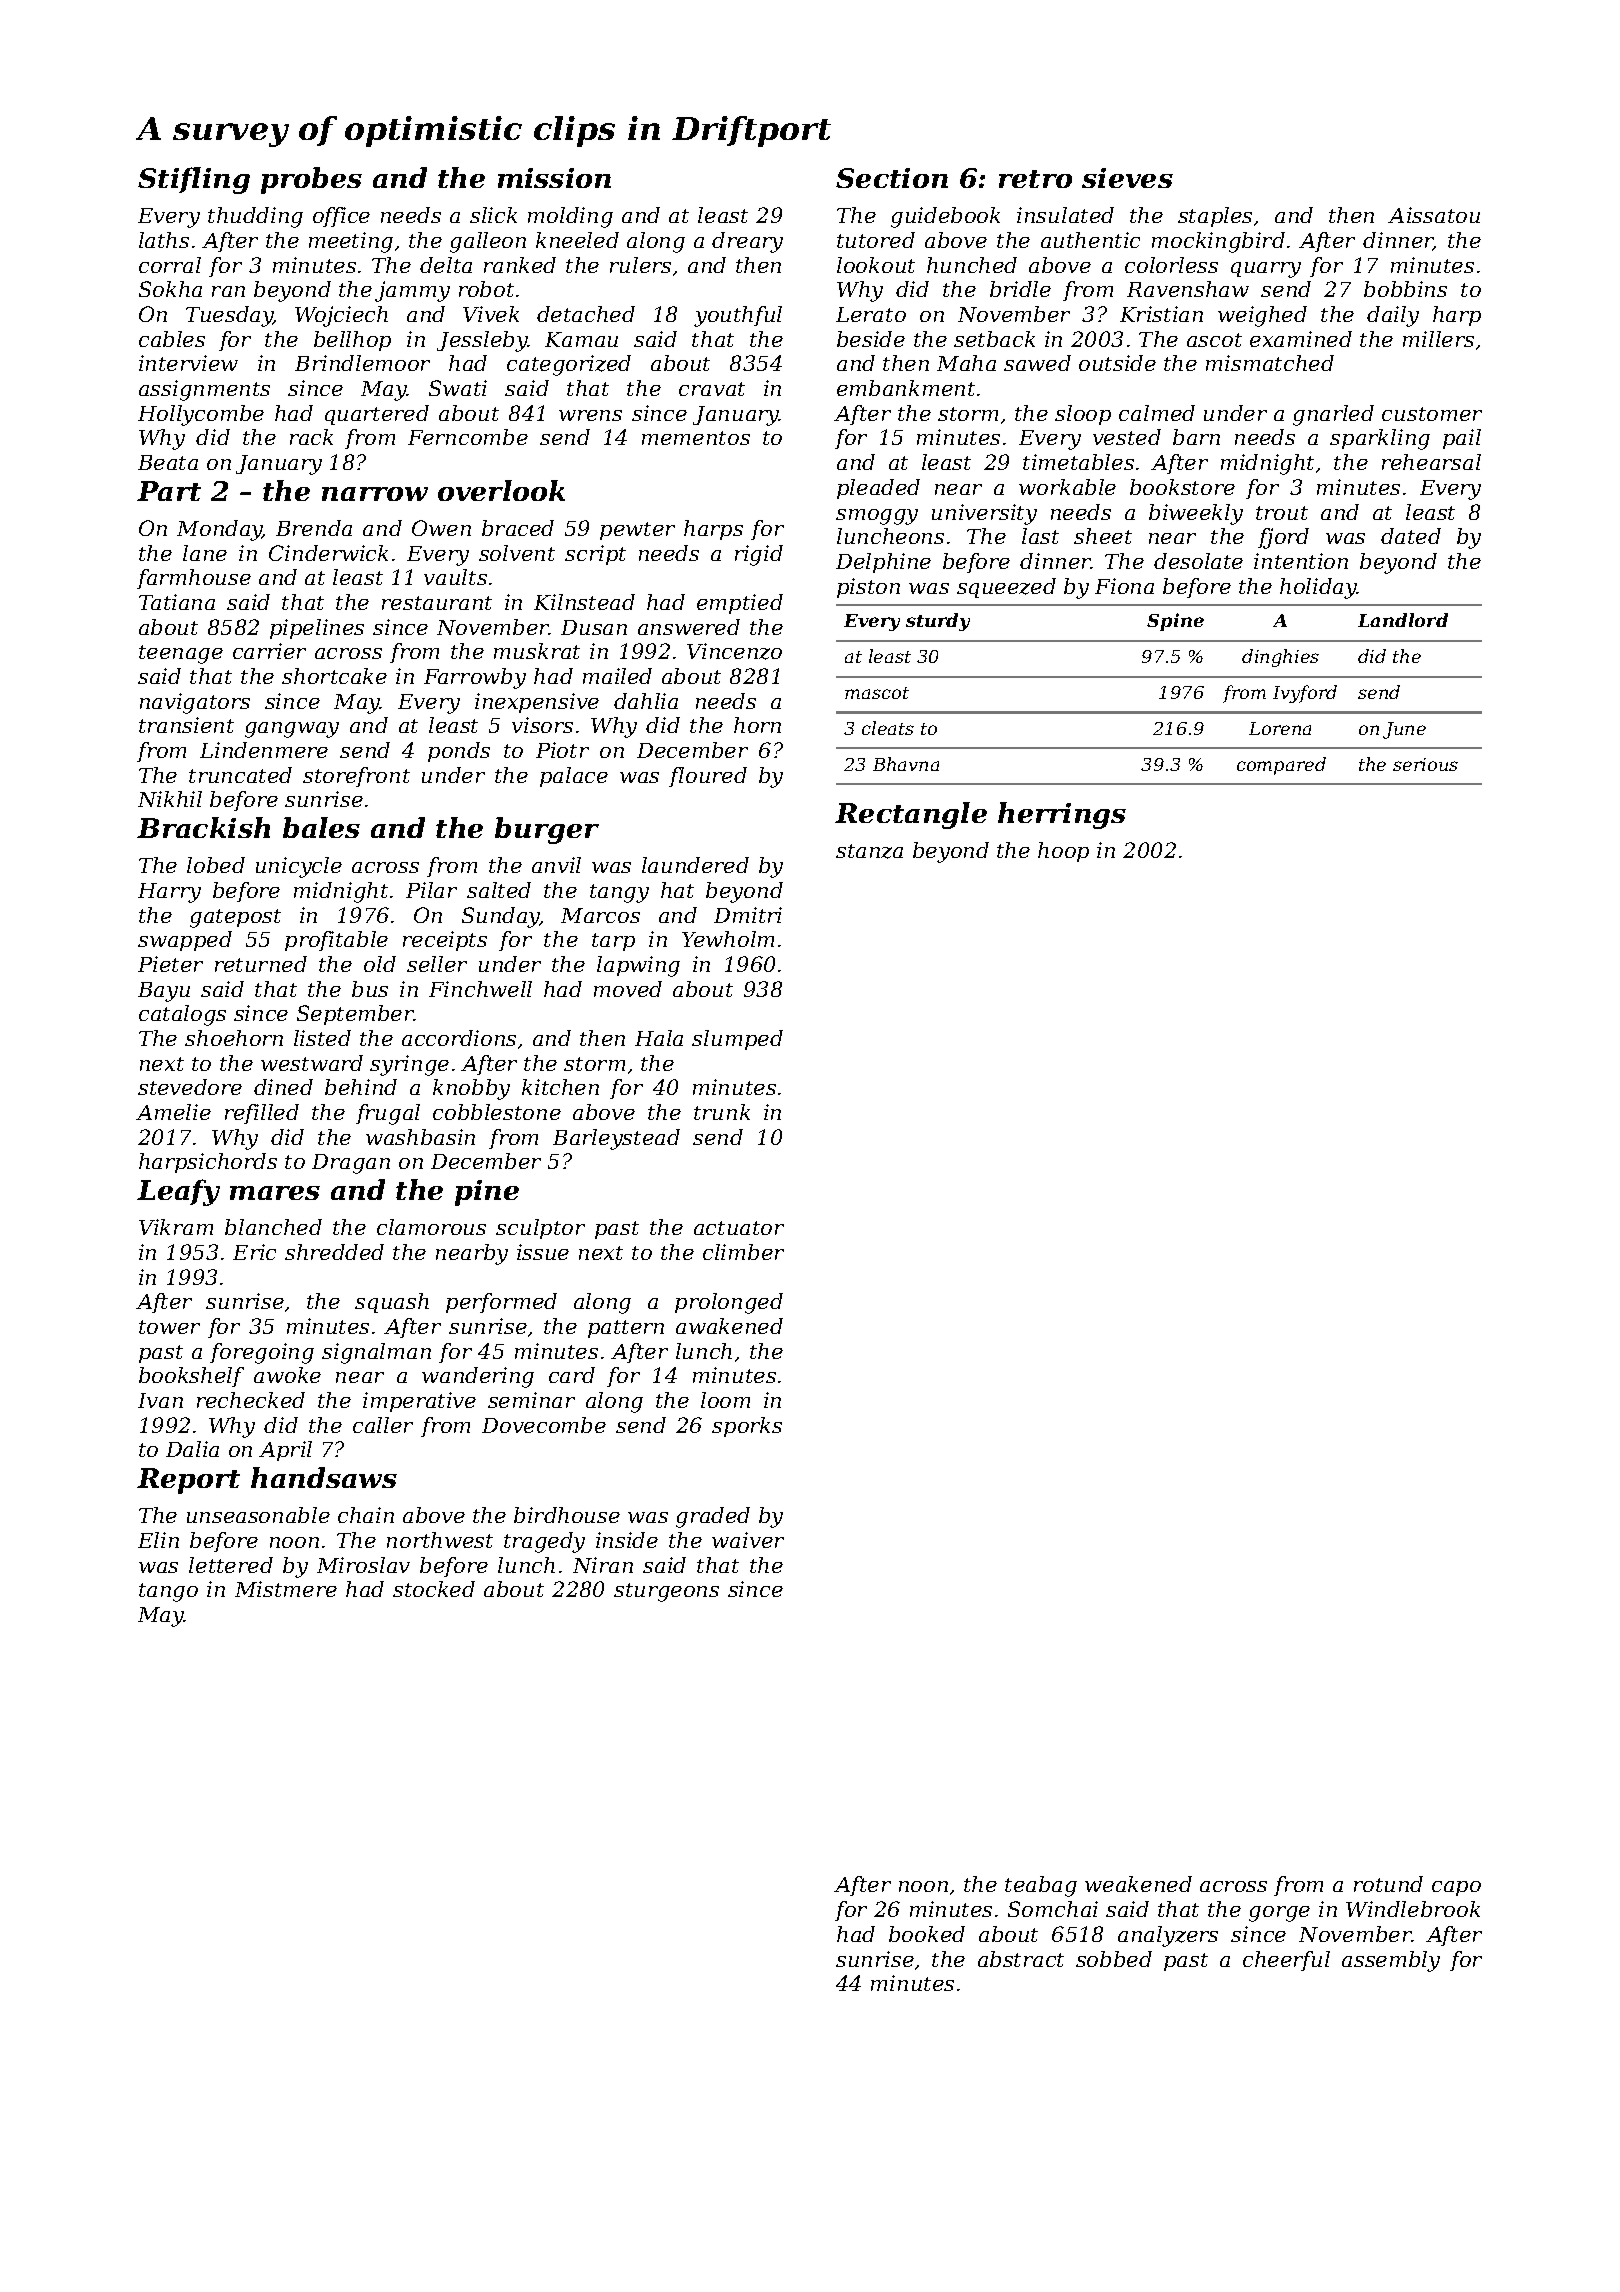 The image size is (1620, 2292). I want to click on trunk, so click(722, 1112).
